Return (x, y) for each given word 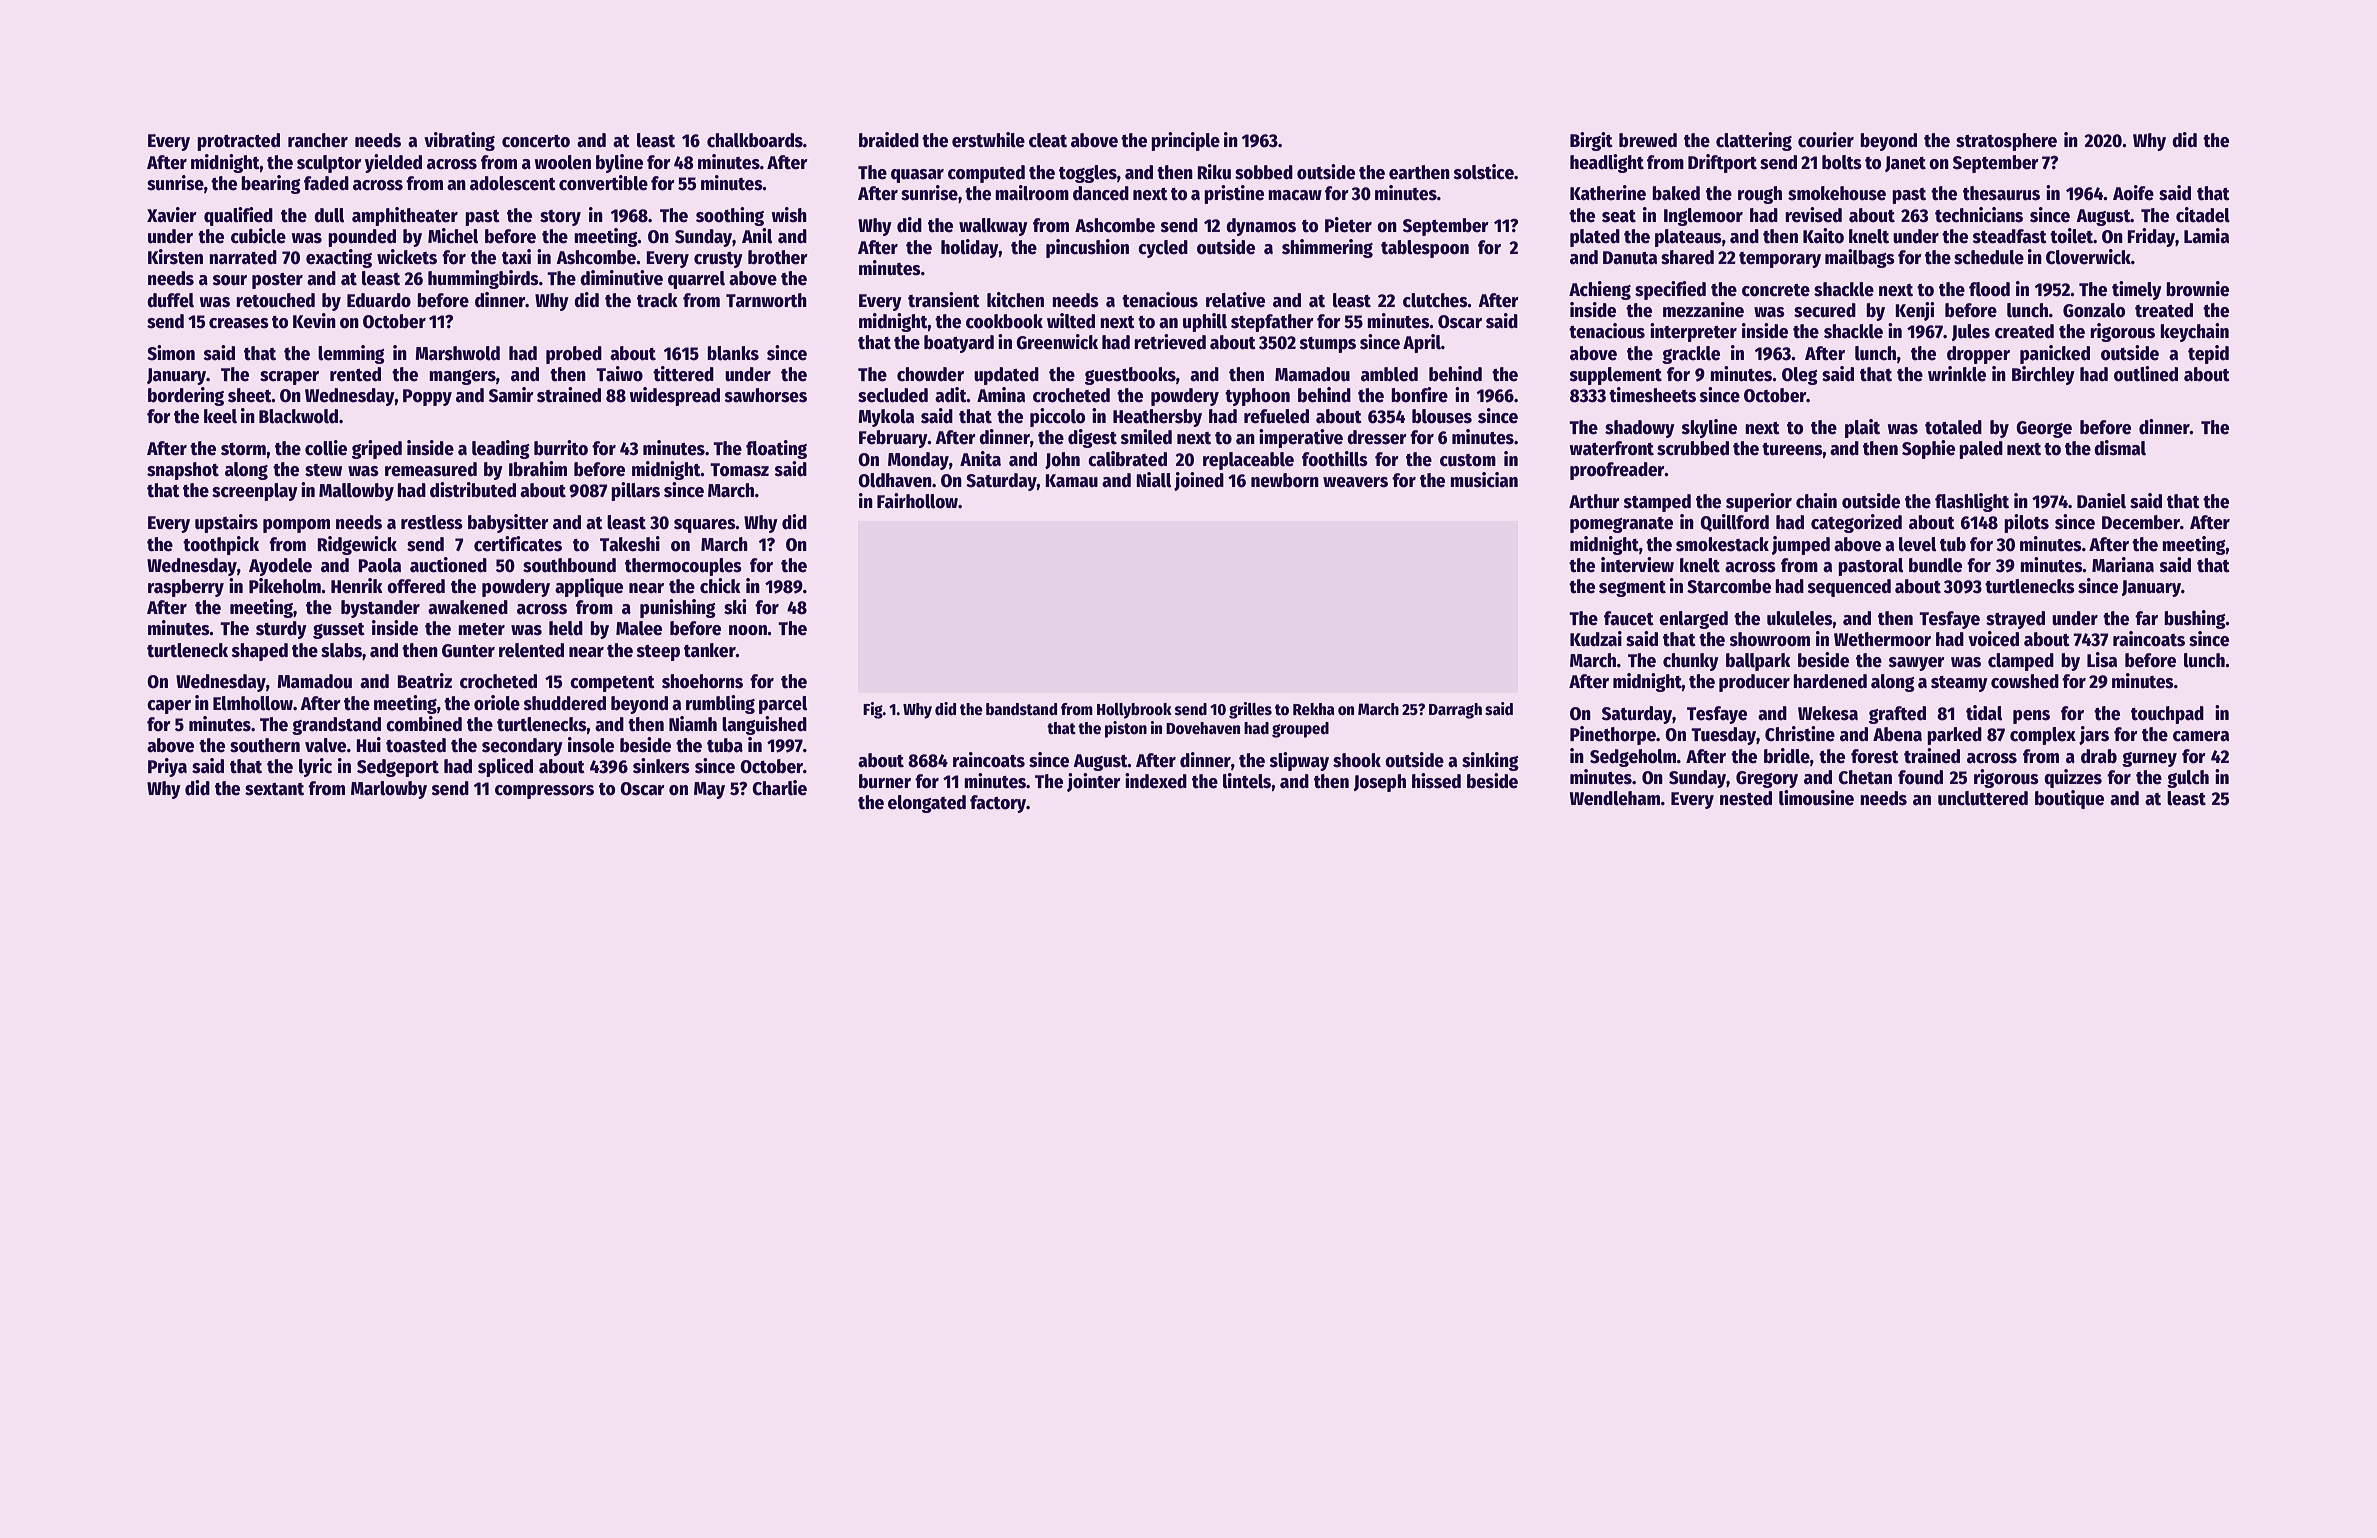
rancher (318, 140)
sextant (274, 789)
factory (998, 804)
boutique (2069, 799)
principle (1185, 141)
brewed (1648, 140)
